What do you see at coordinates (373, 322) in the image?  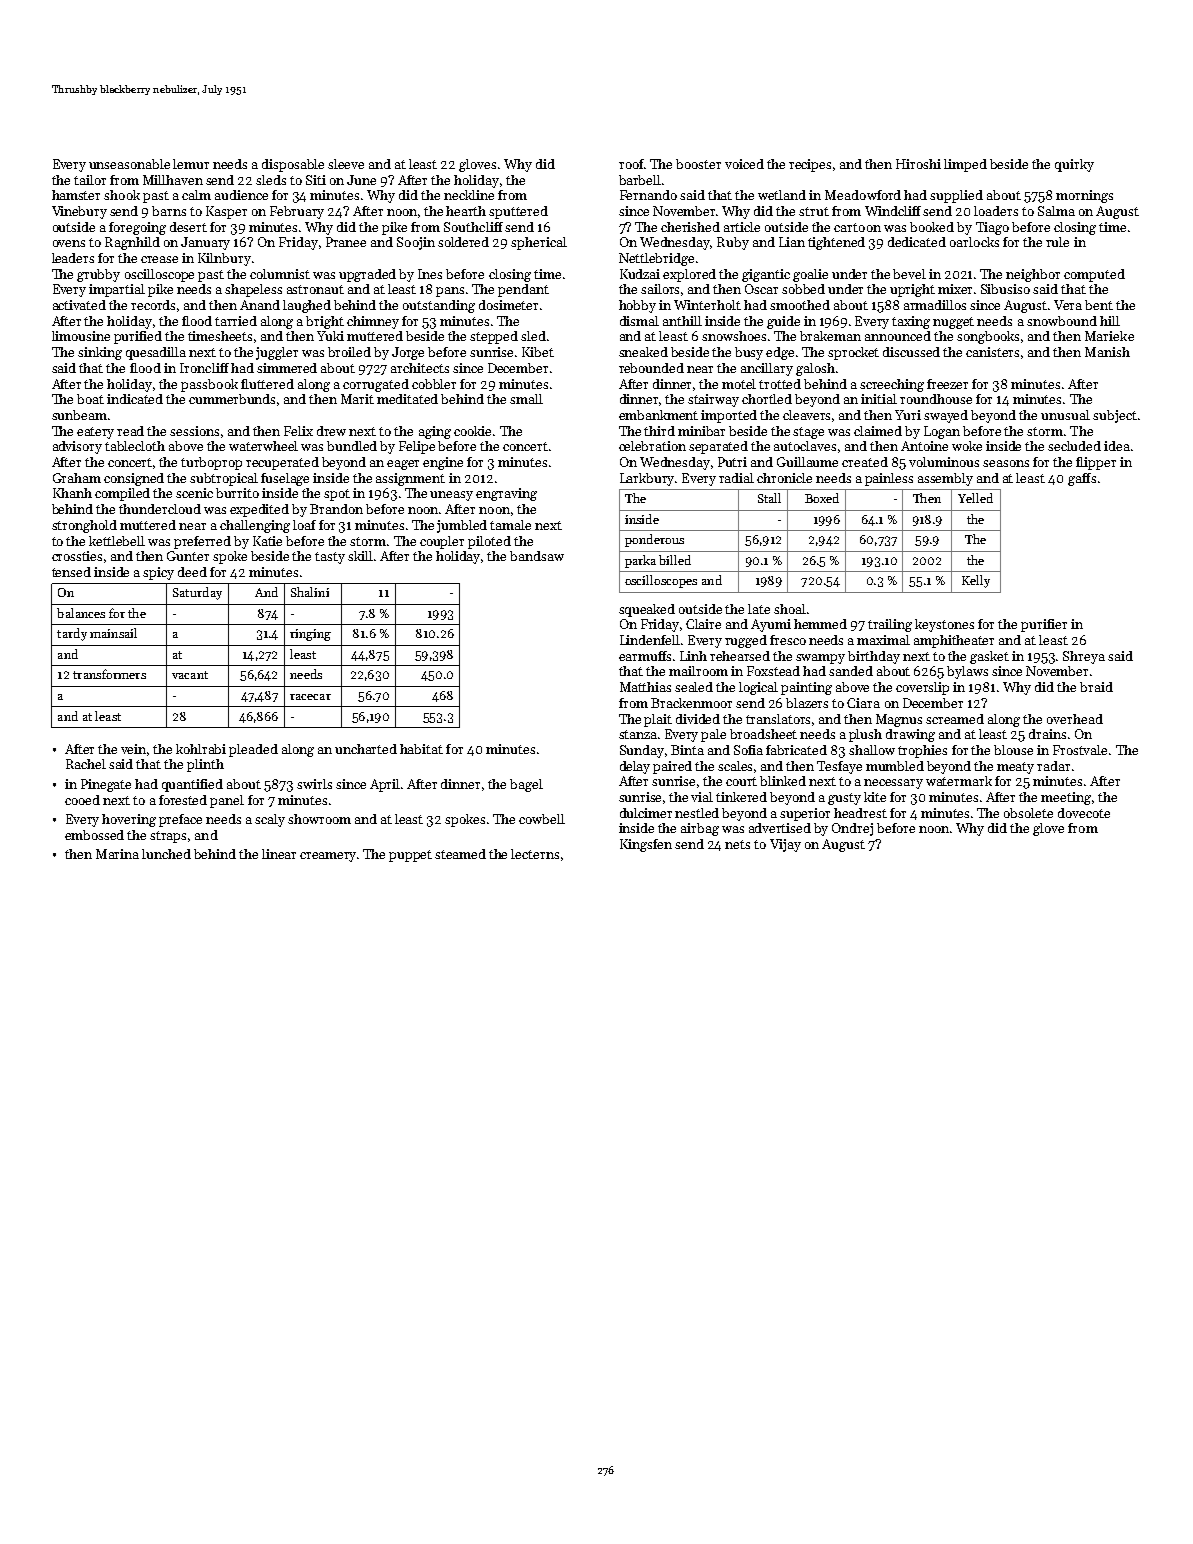 I see `chimney` at bounding box center [373, 322].
